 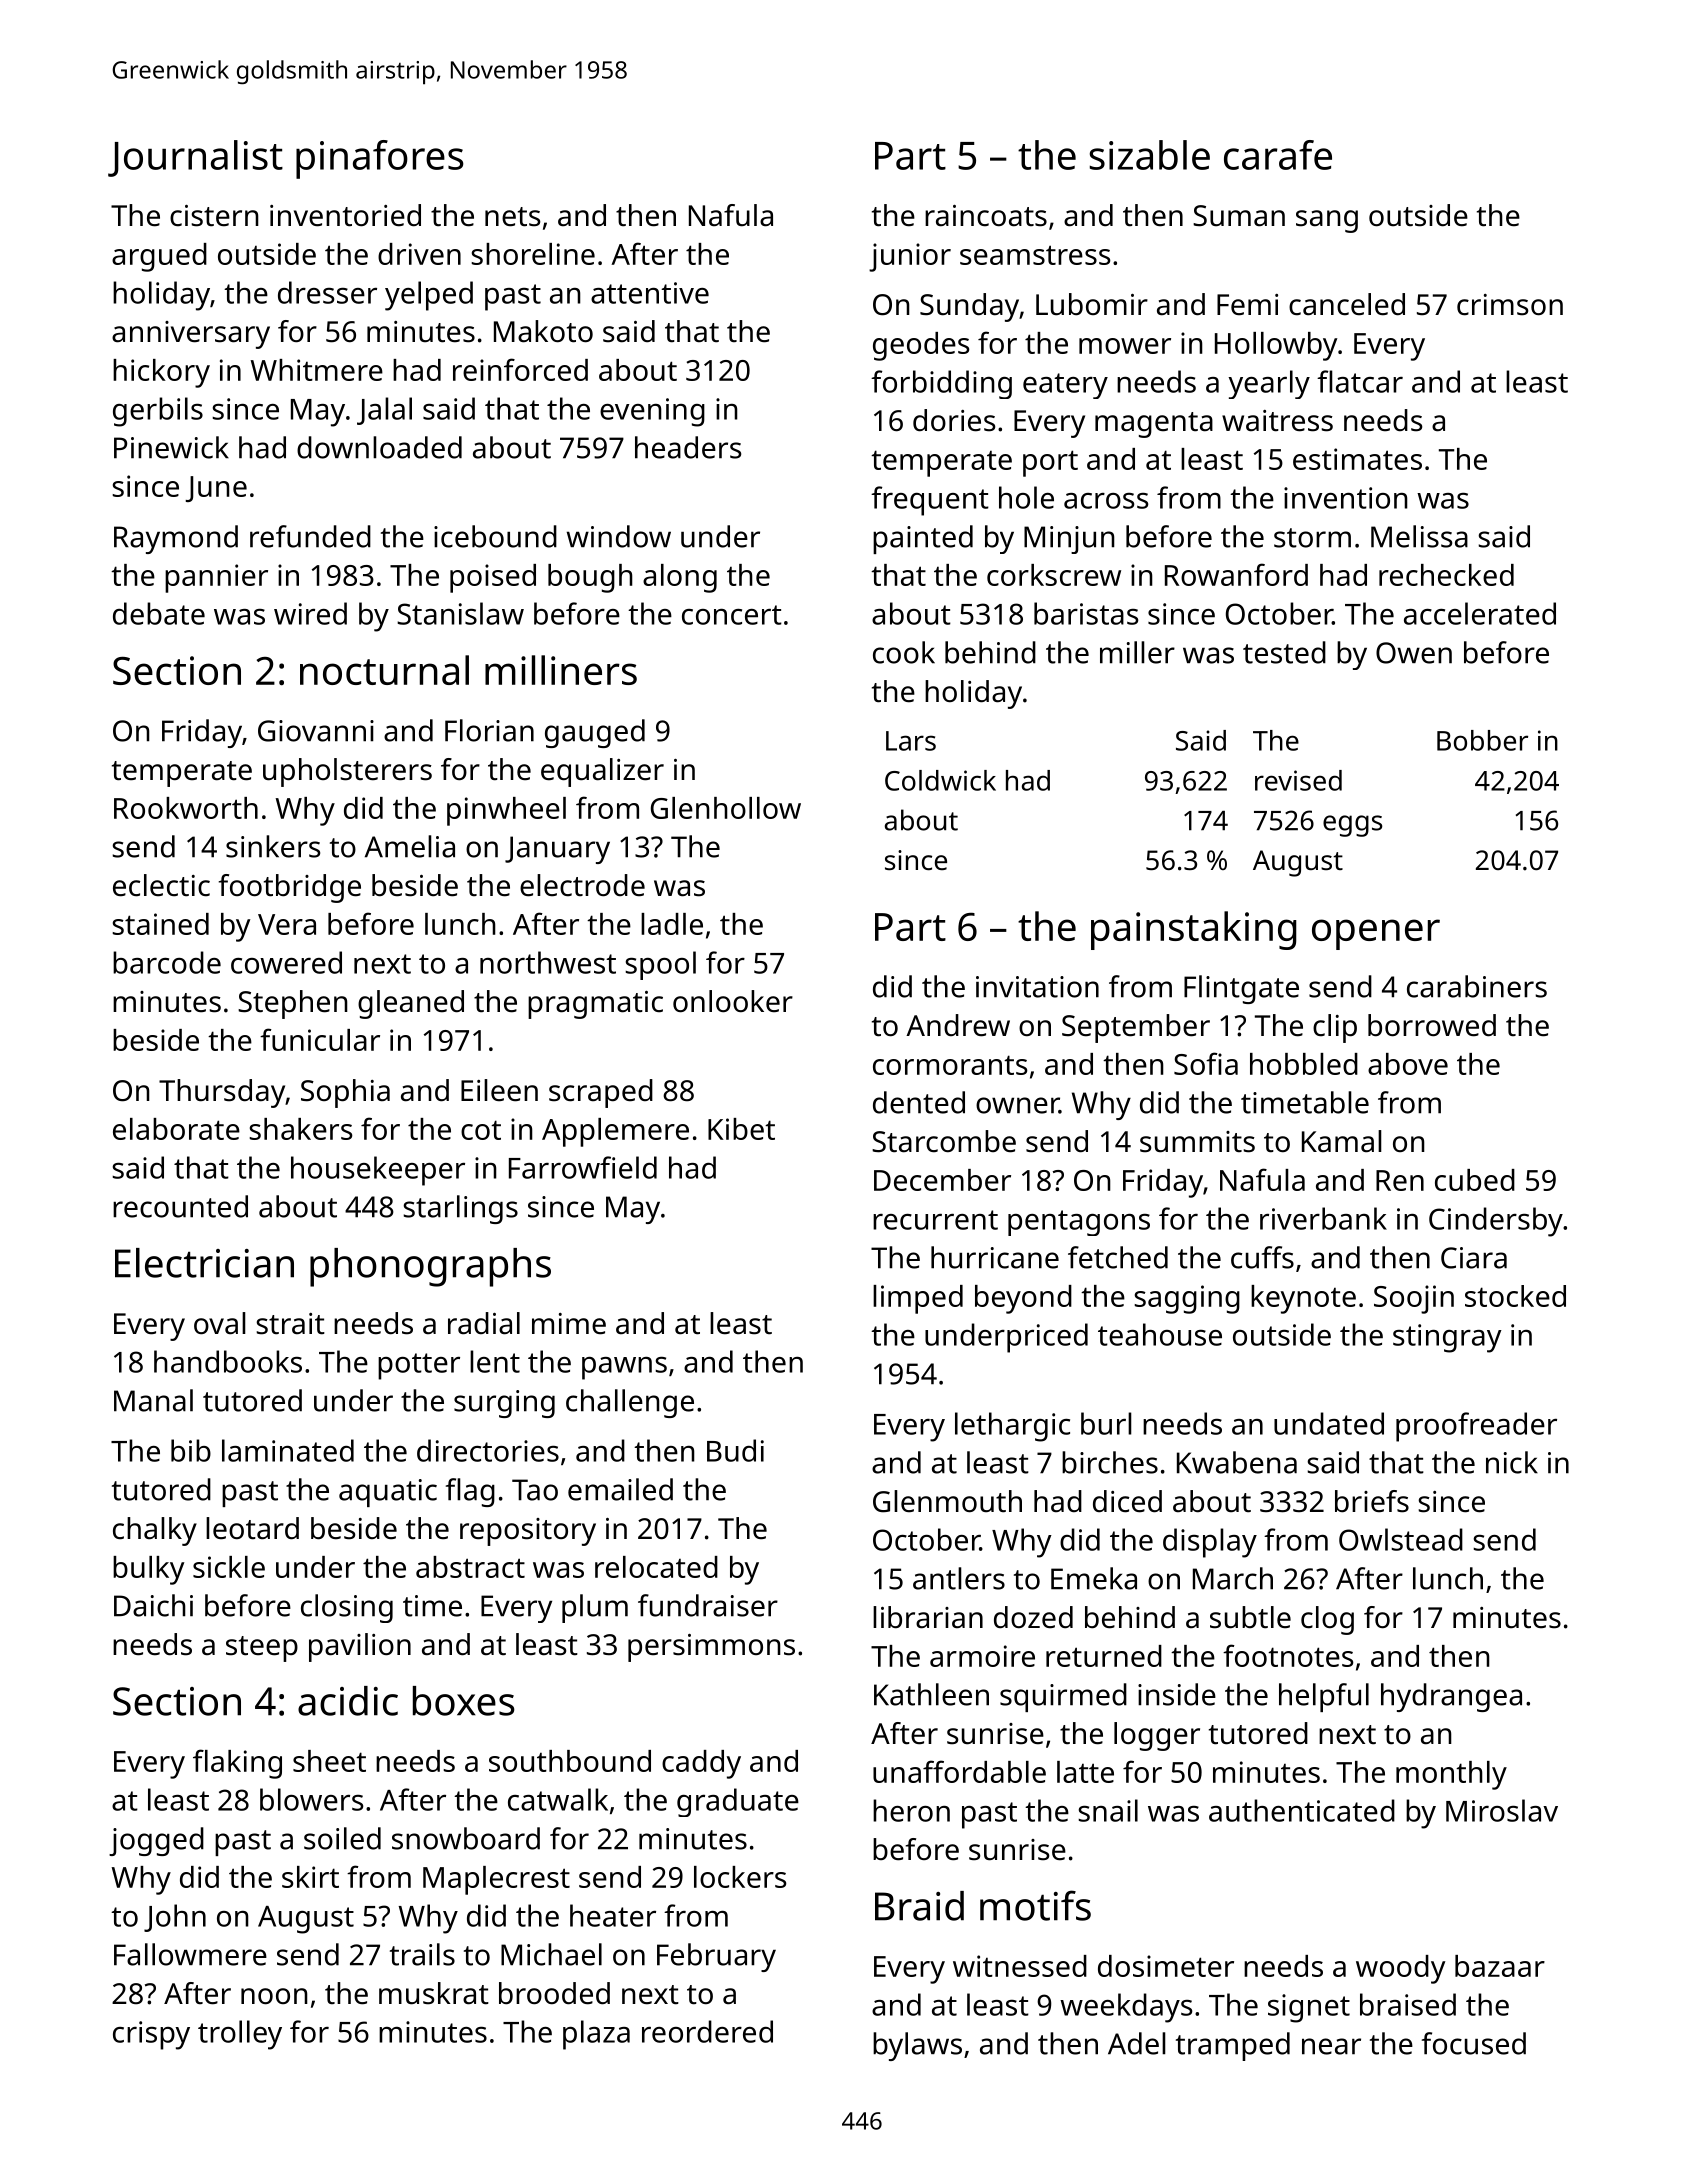 I want to click on Hollowby, so click(x=1276, y=346).
